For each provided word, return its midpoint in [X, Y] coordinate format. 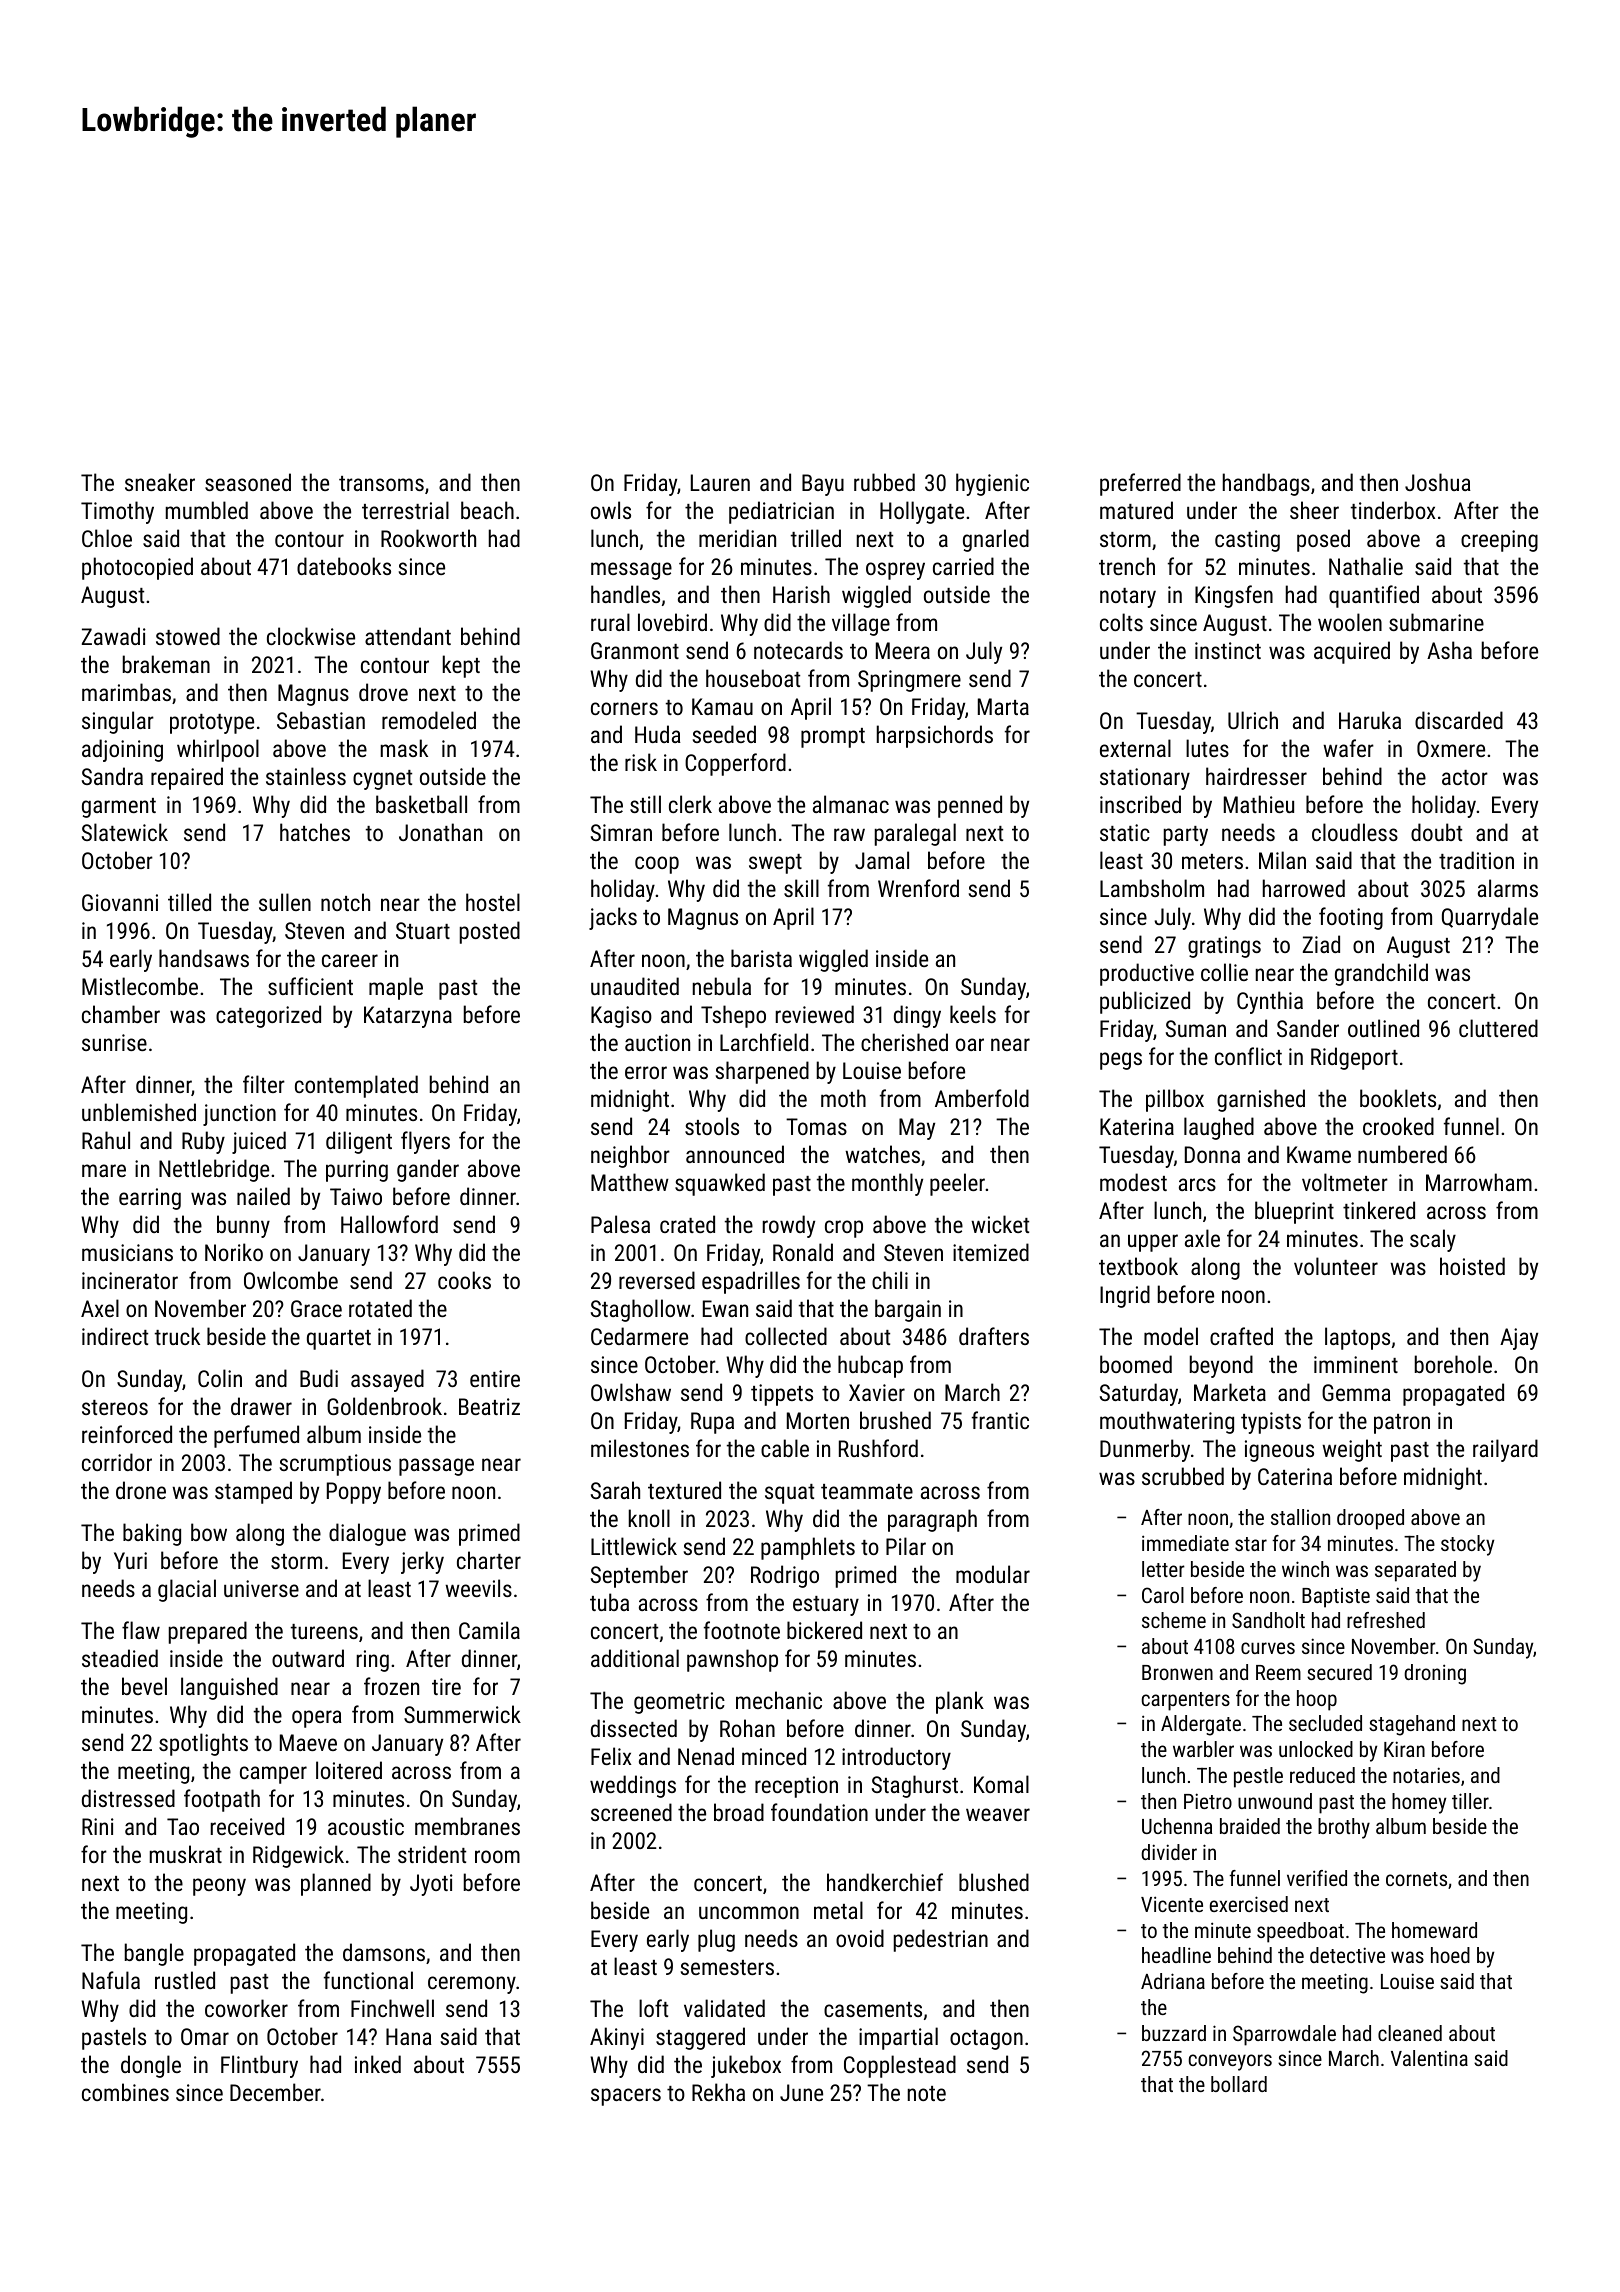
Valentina [1429, 2058]
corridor [117, 1462]
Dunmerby [1145, 1450]
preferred [1140, 484]
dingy [917, 1016]
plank [960, 1702]
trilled [816, 538]
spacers [626, 2097]
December [275, 2092]
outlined [1383, 1028]
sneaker [160, 482]
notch [345, 902]
